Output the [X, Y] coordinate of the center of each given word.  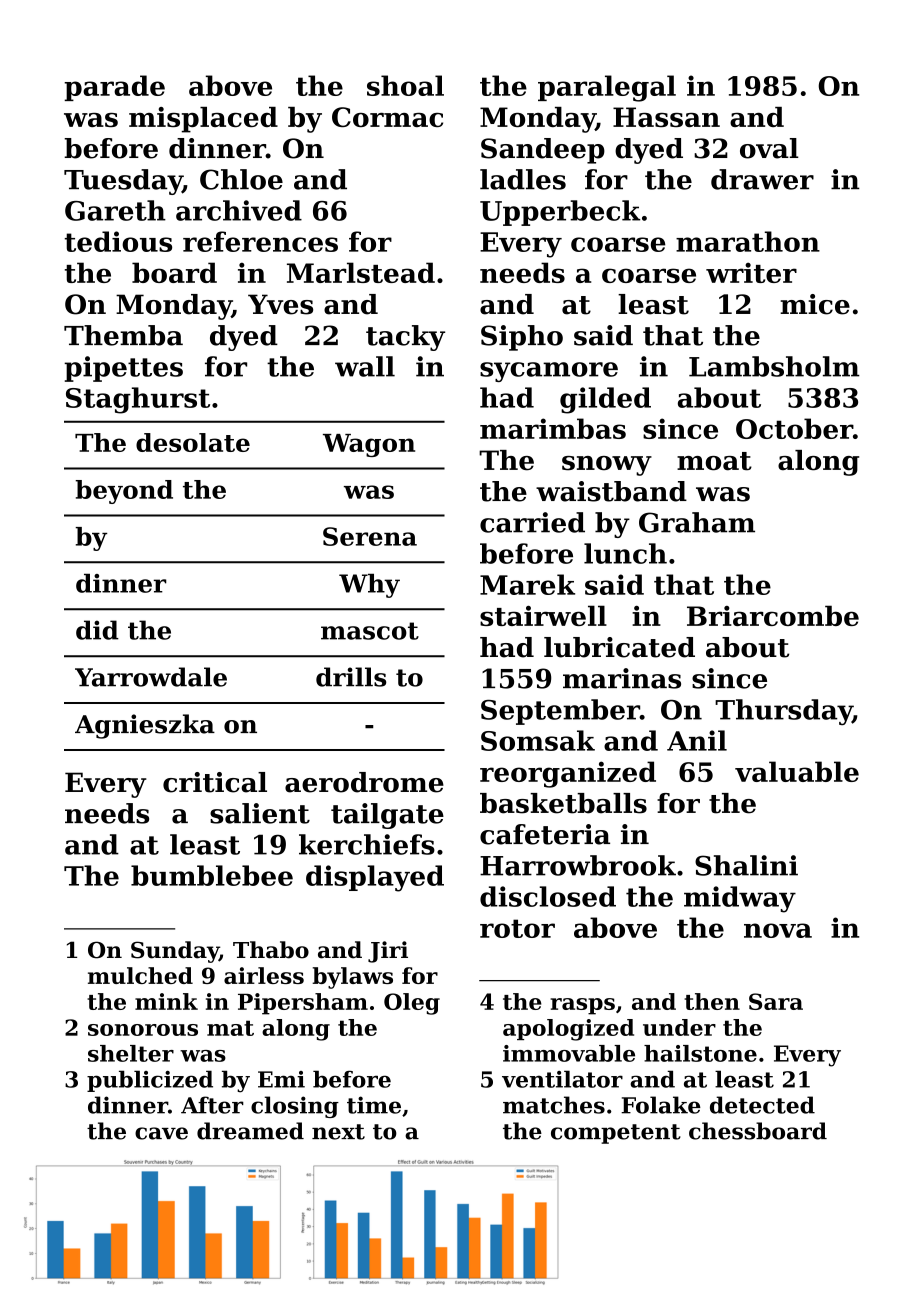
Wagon [369, 445]
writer [751, 272]
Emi [281, 1079]
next [338, 1132]
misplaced [203, 120]
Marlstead [361, 272]
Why [369, 586]
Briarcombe [773, 615]
